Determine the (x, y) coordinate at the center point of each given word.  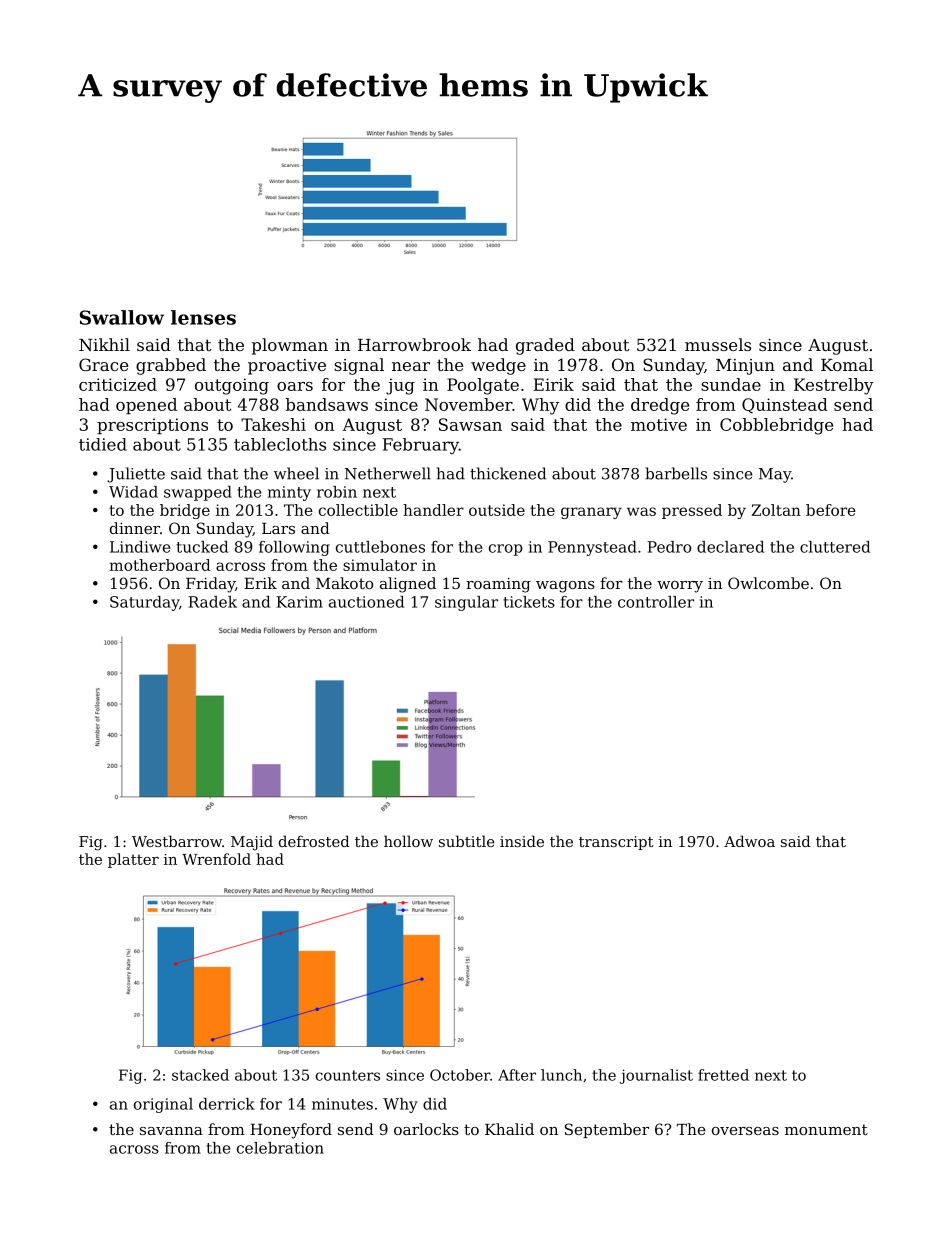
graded (545, 346)
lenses (203, 317)
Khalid (509, 1129)
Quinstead (785, 406)
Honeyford (291, 1131)
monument (826, 1129)
